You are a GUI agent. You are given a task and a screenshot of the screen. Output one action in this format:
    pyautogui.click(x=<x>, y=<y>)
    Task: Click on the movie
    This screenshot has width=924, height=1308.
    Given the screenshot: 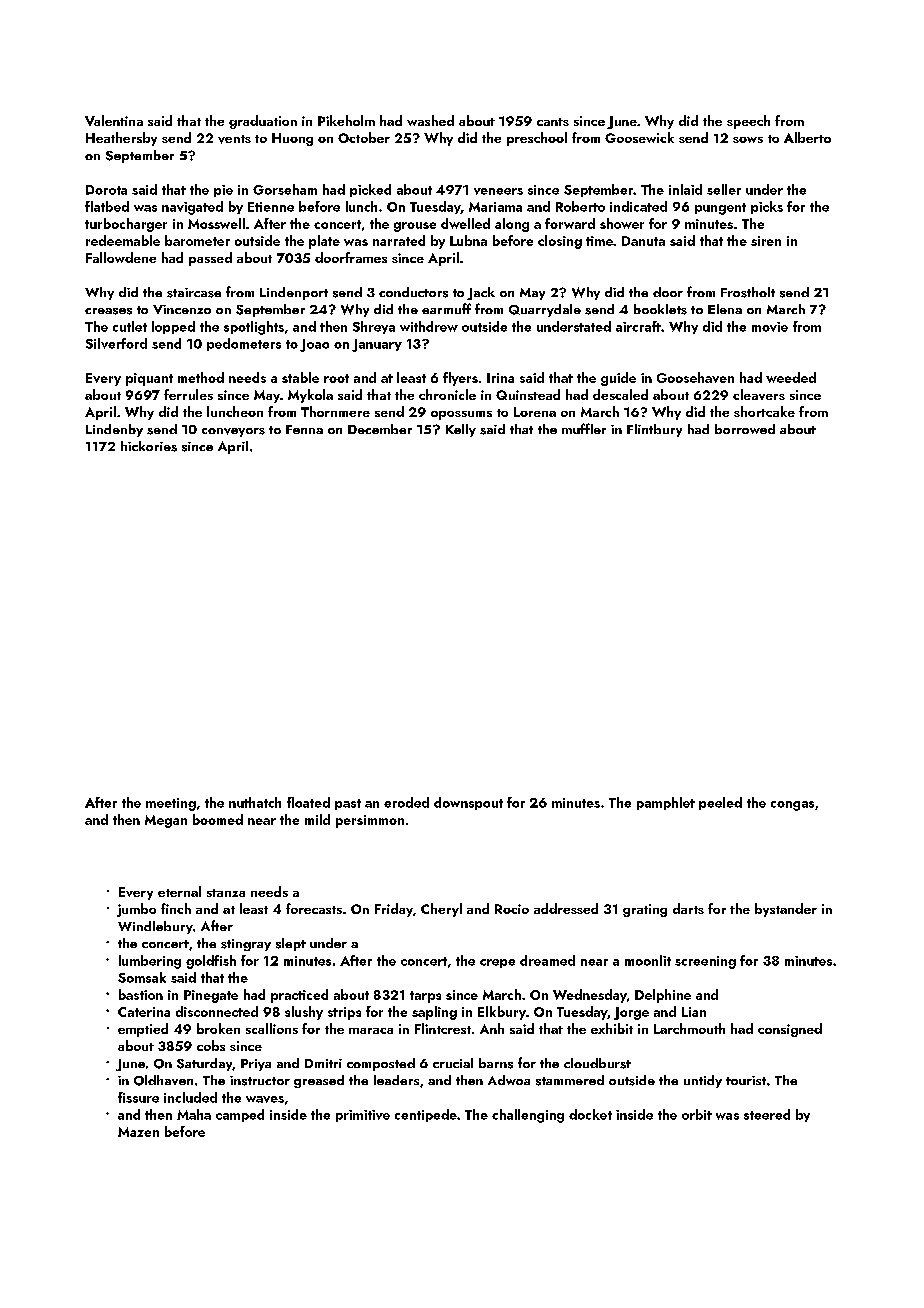 What is the action you would take?
    pyautogui.click(x=770, y=327)
